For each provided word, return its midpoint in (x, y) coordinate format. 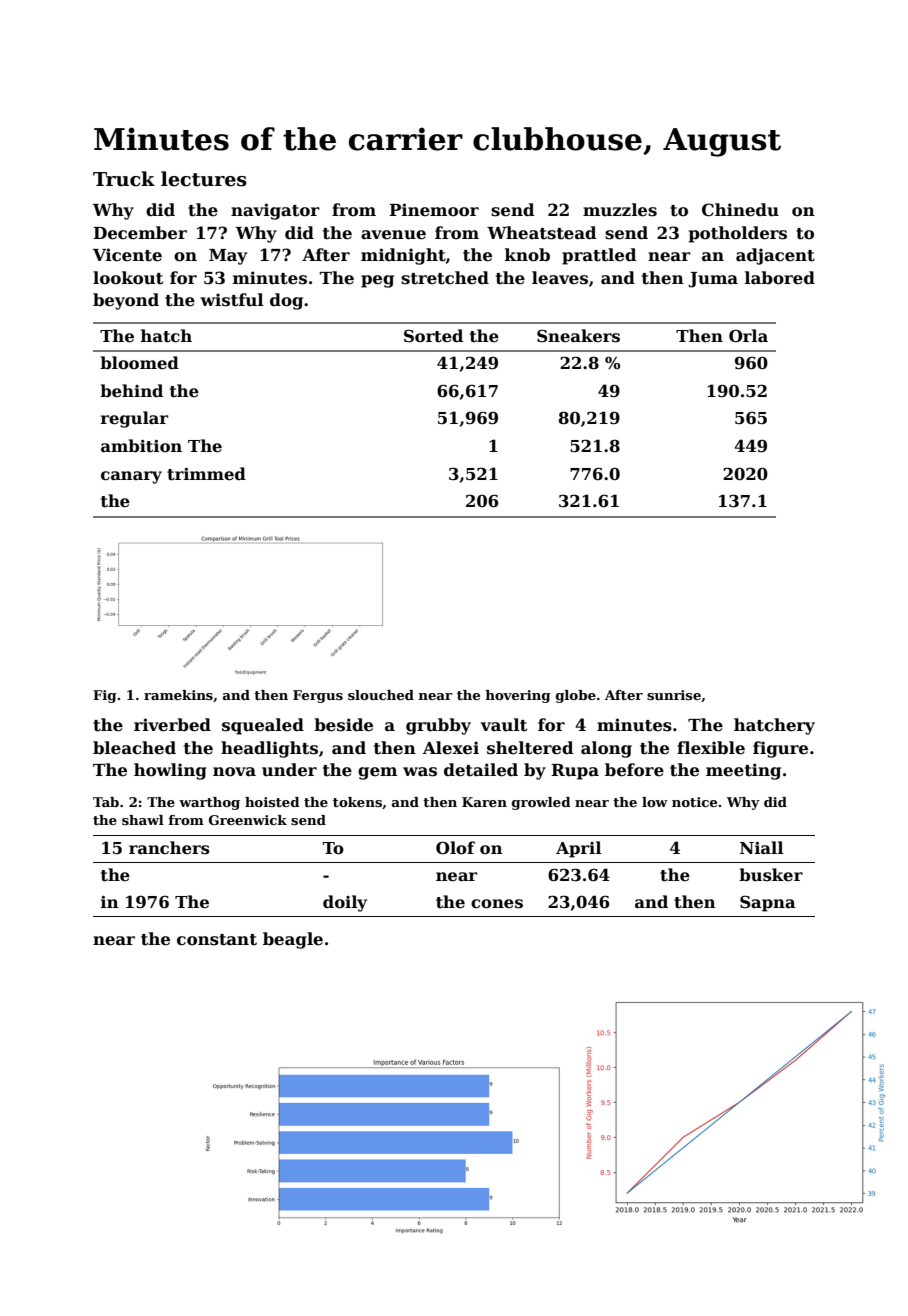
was (420, 772)
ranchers (169, 848)
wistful (232, 300)
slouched (381, 695)
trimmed (206, 474)
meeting (743, 771)
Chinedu (740, 210)
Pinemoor (434, 210)
